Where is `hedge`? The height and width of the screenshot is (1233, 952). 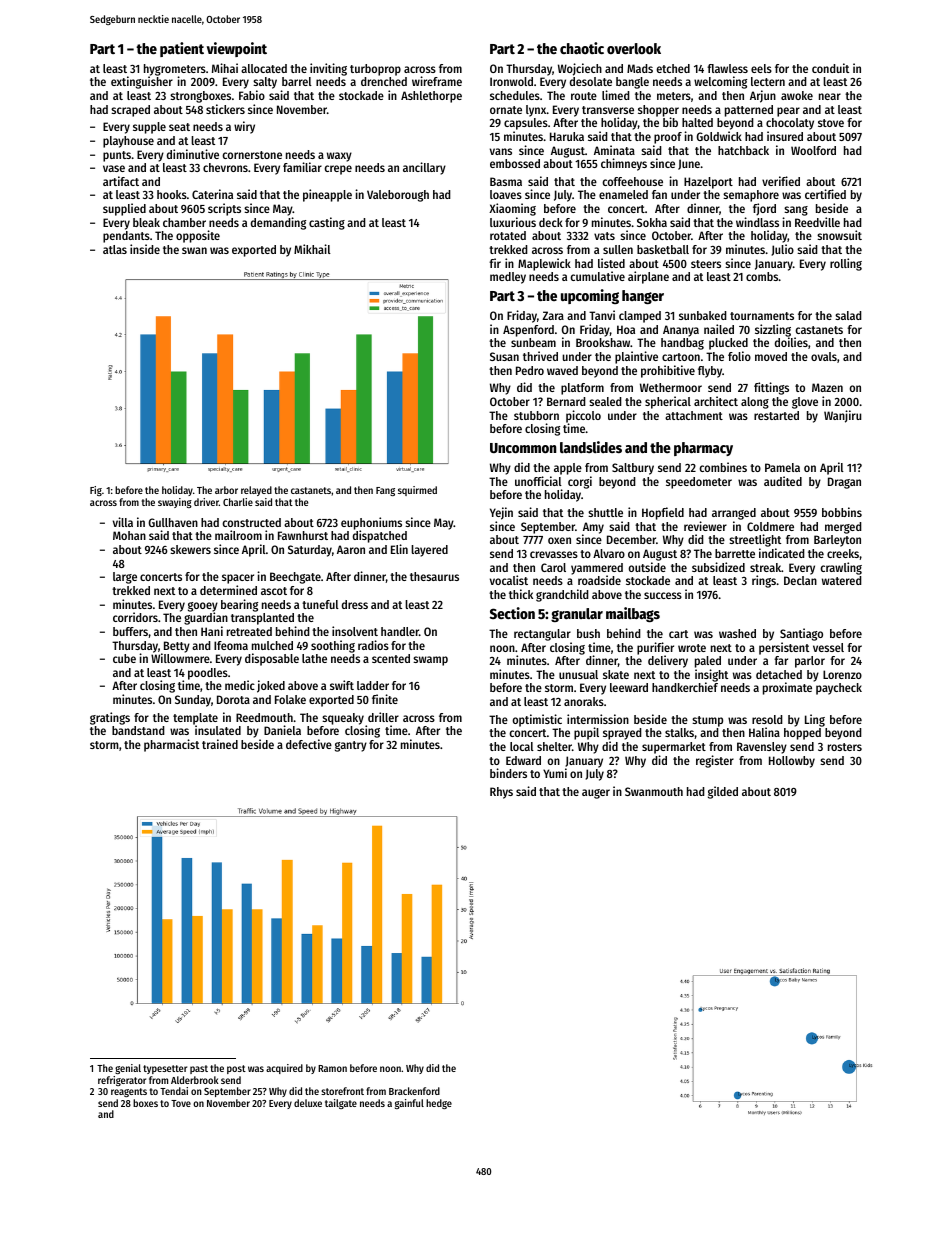
hedge is located at coordinates (439, 1104).
